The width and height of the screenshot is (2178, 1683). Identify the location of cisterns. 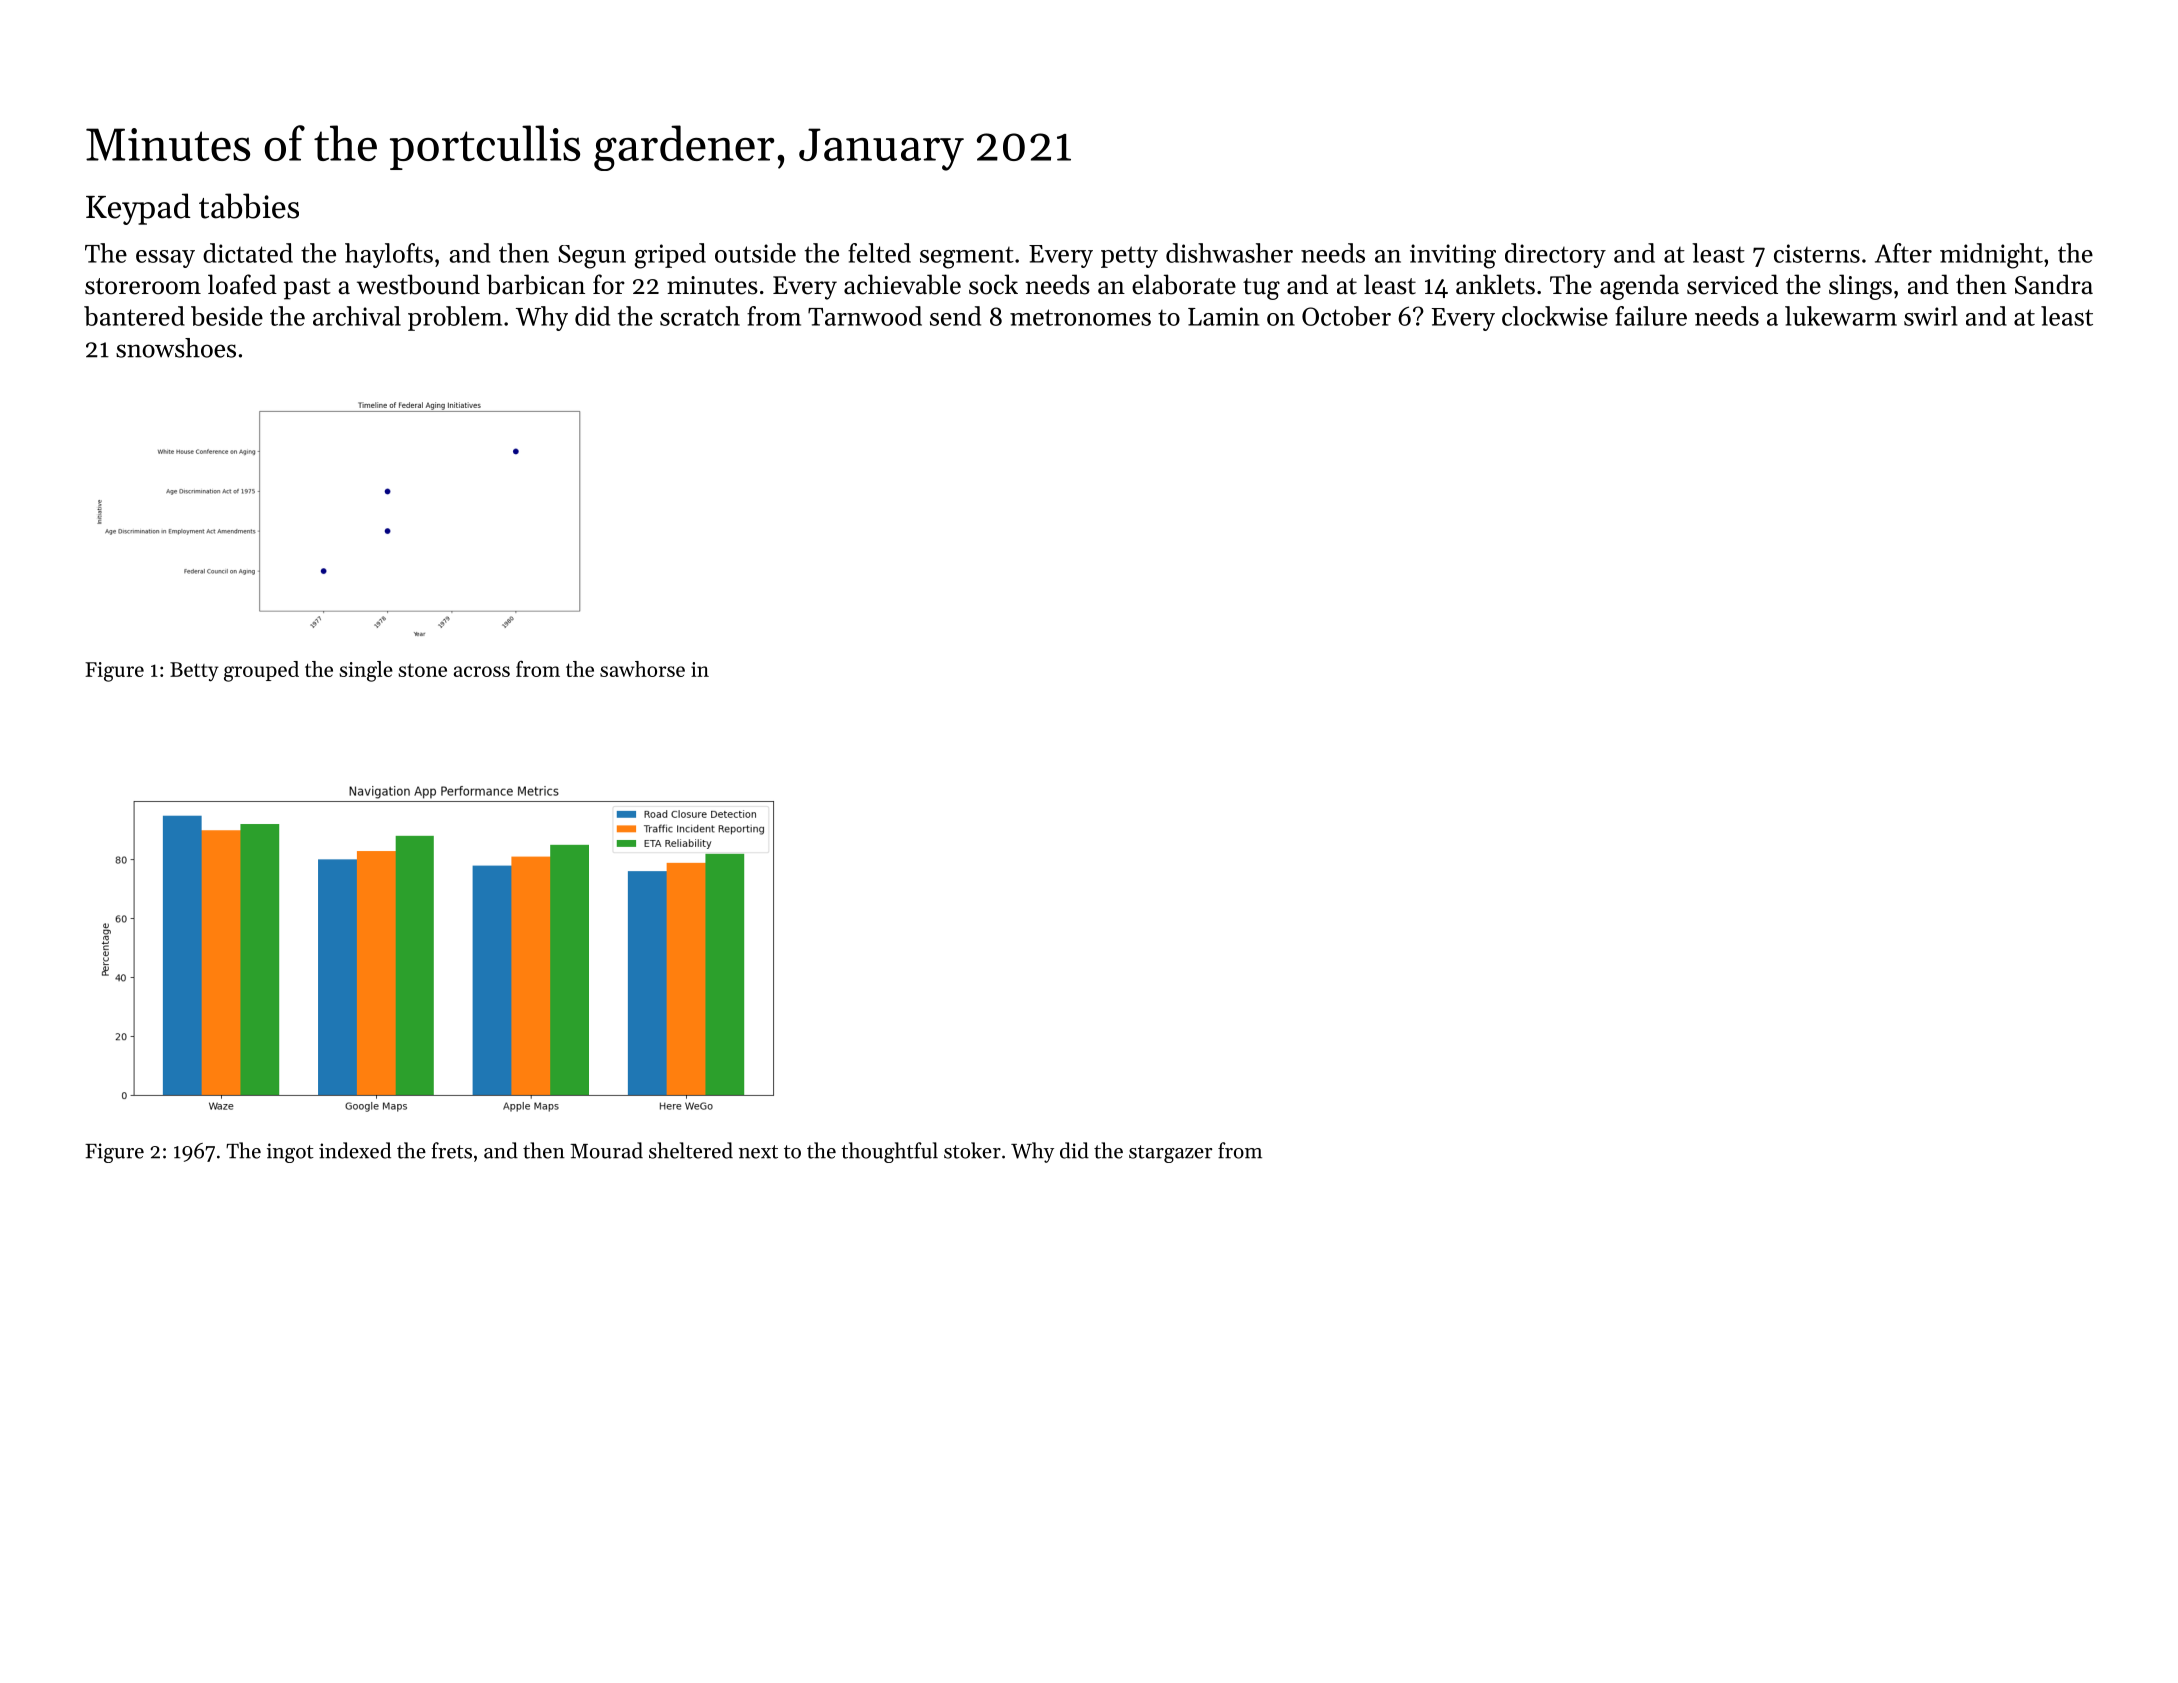
(1817, 253).
